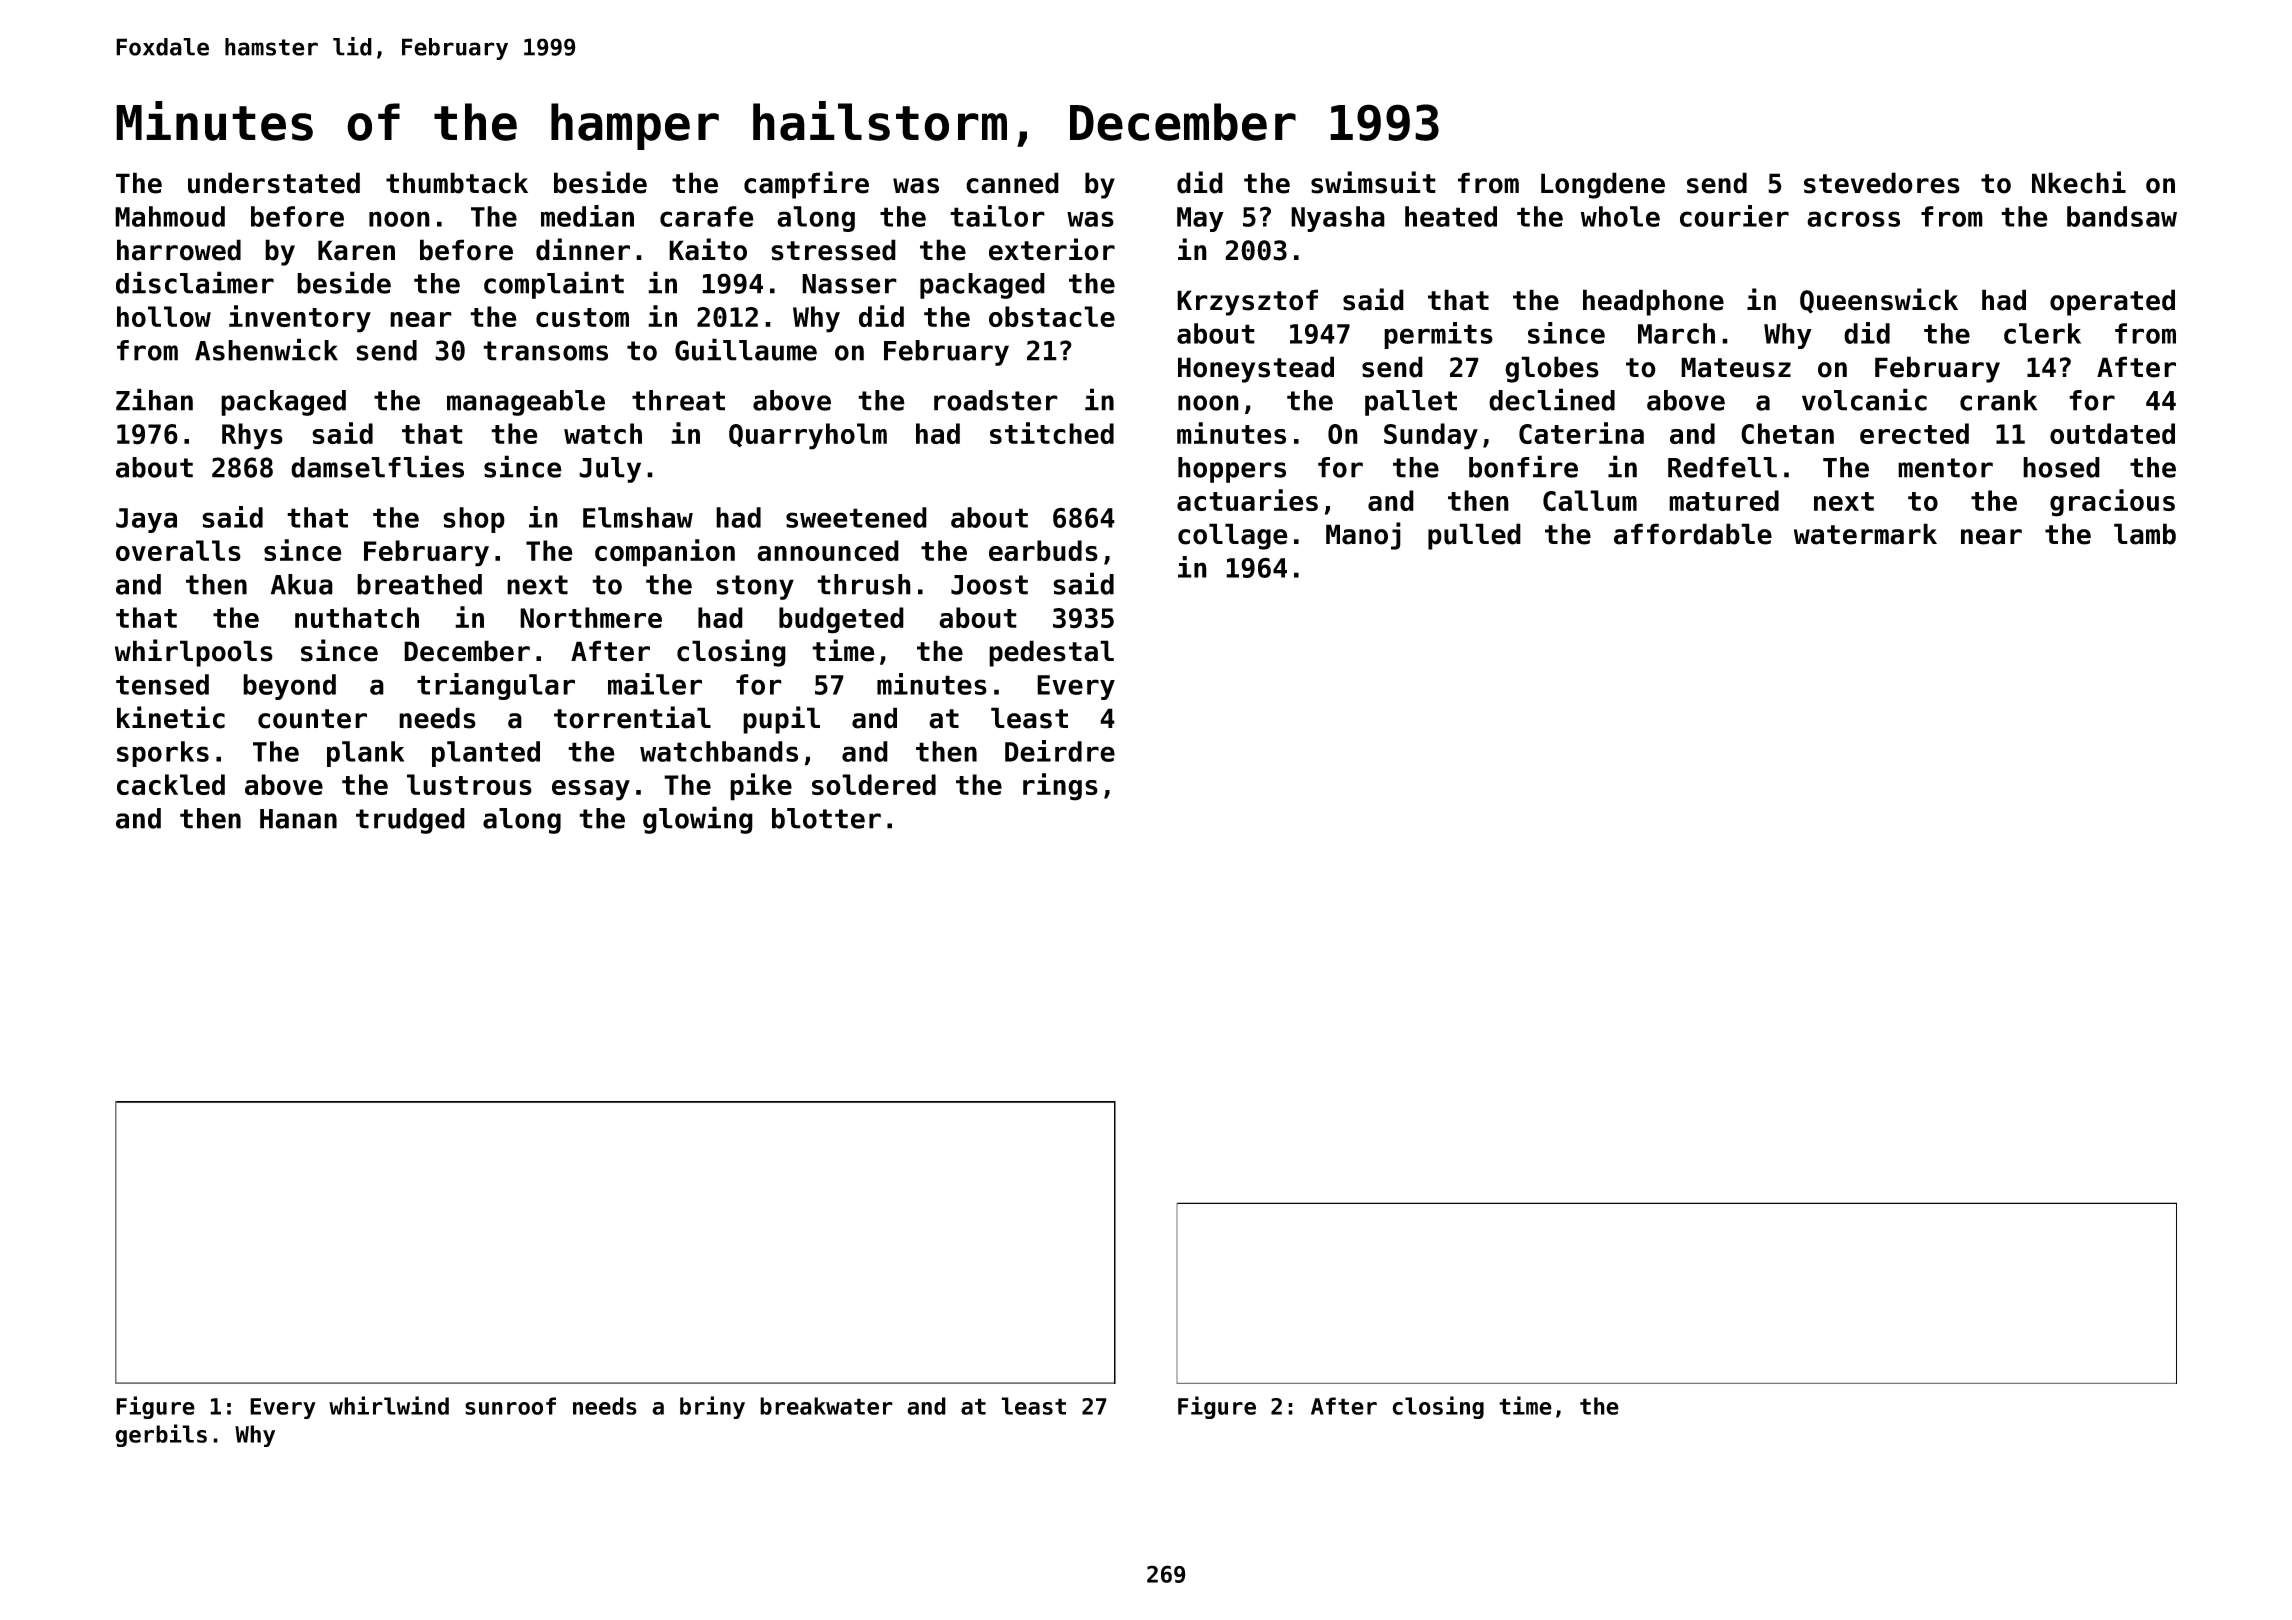 The image size is (2292, 1620). I want to click on Ashenwick, so click(266, 349).
